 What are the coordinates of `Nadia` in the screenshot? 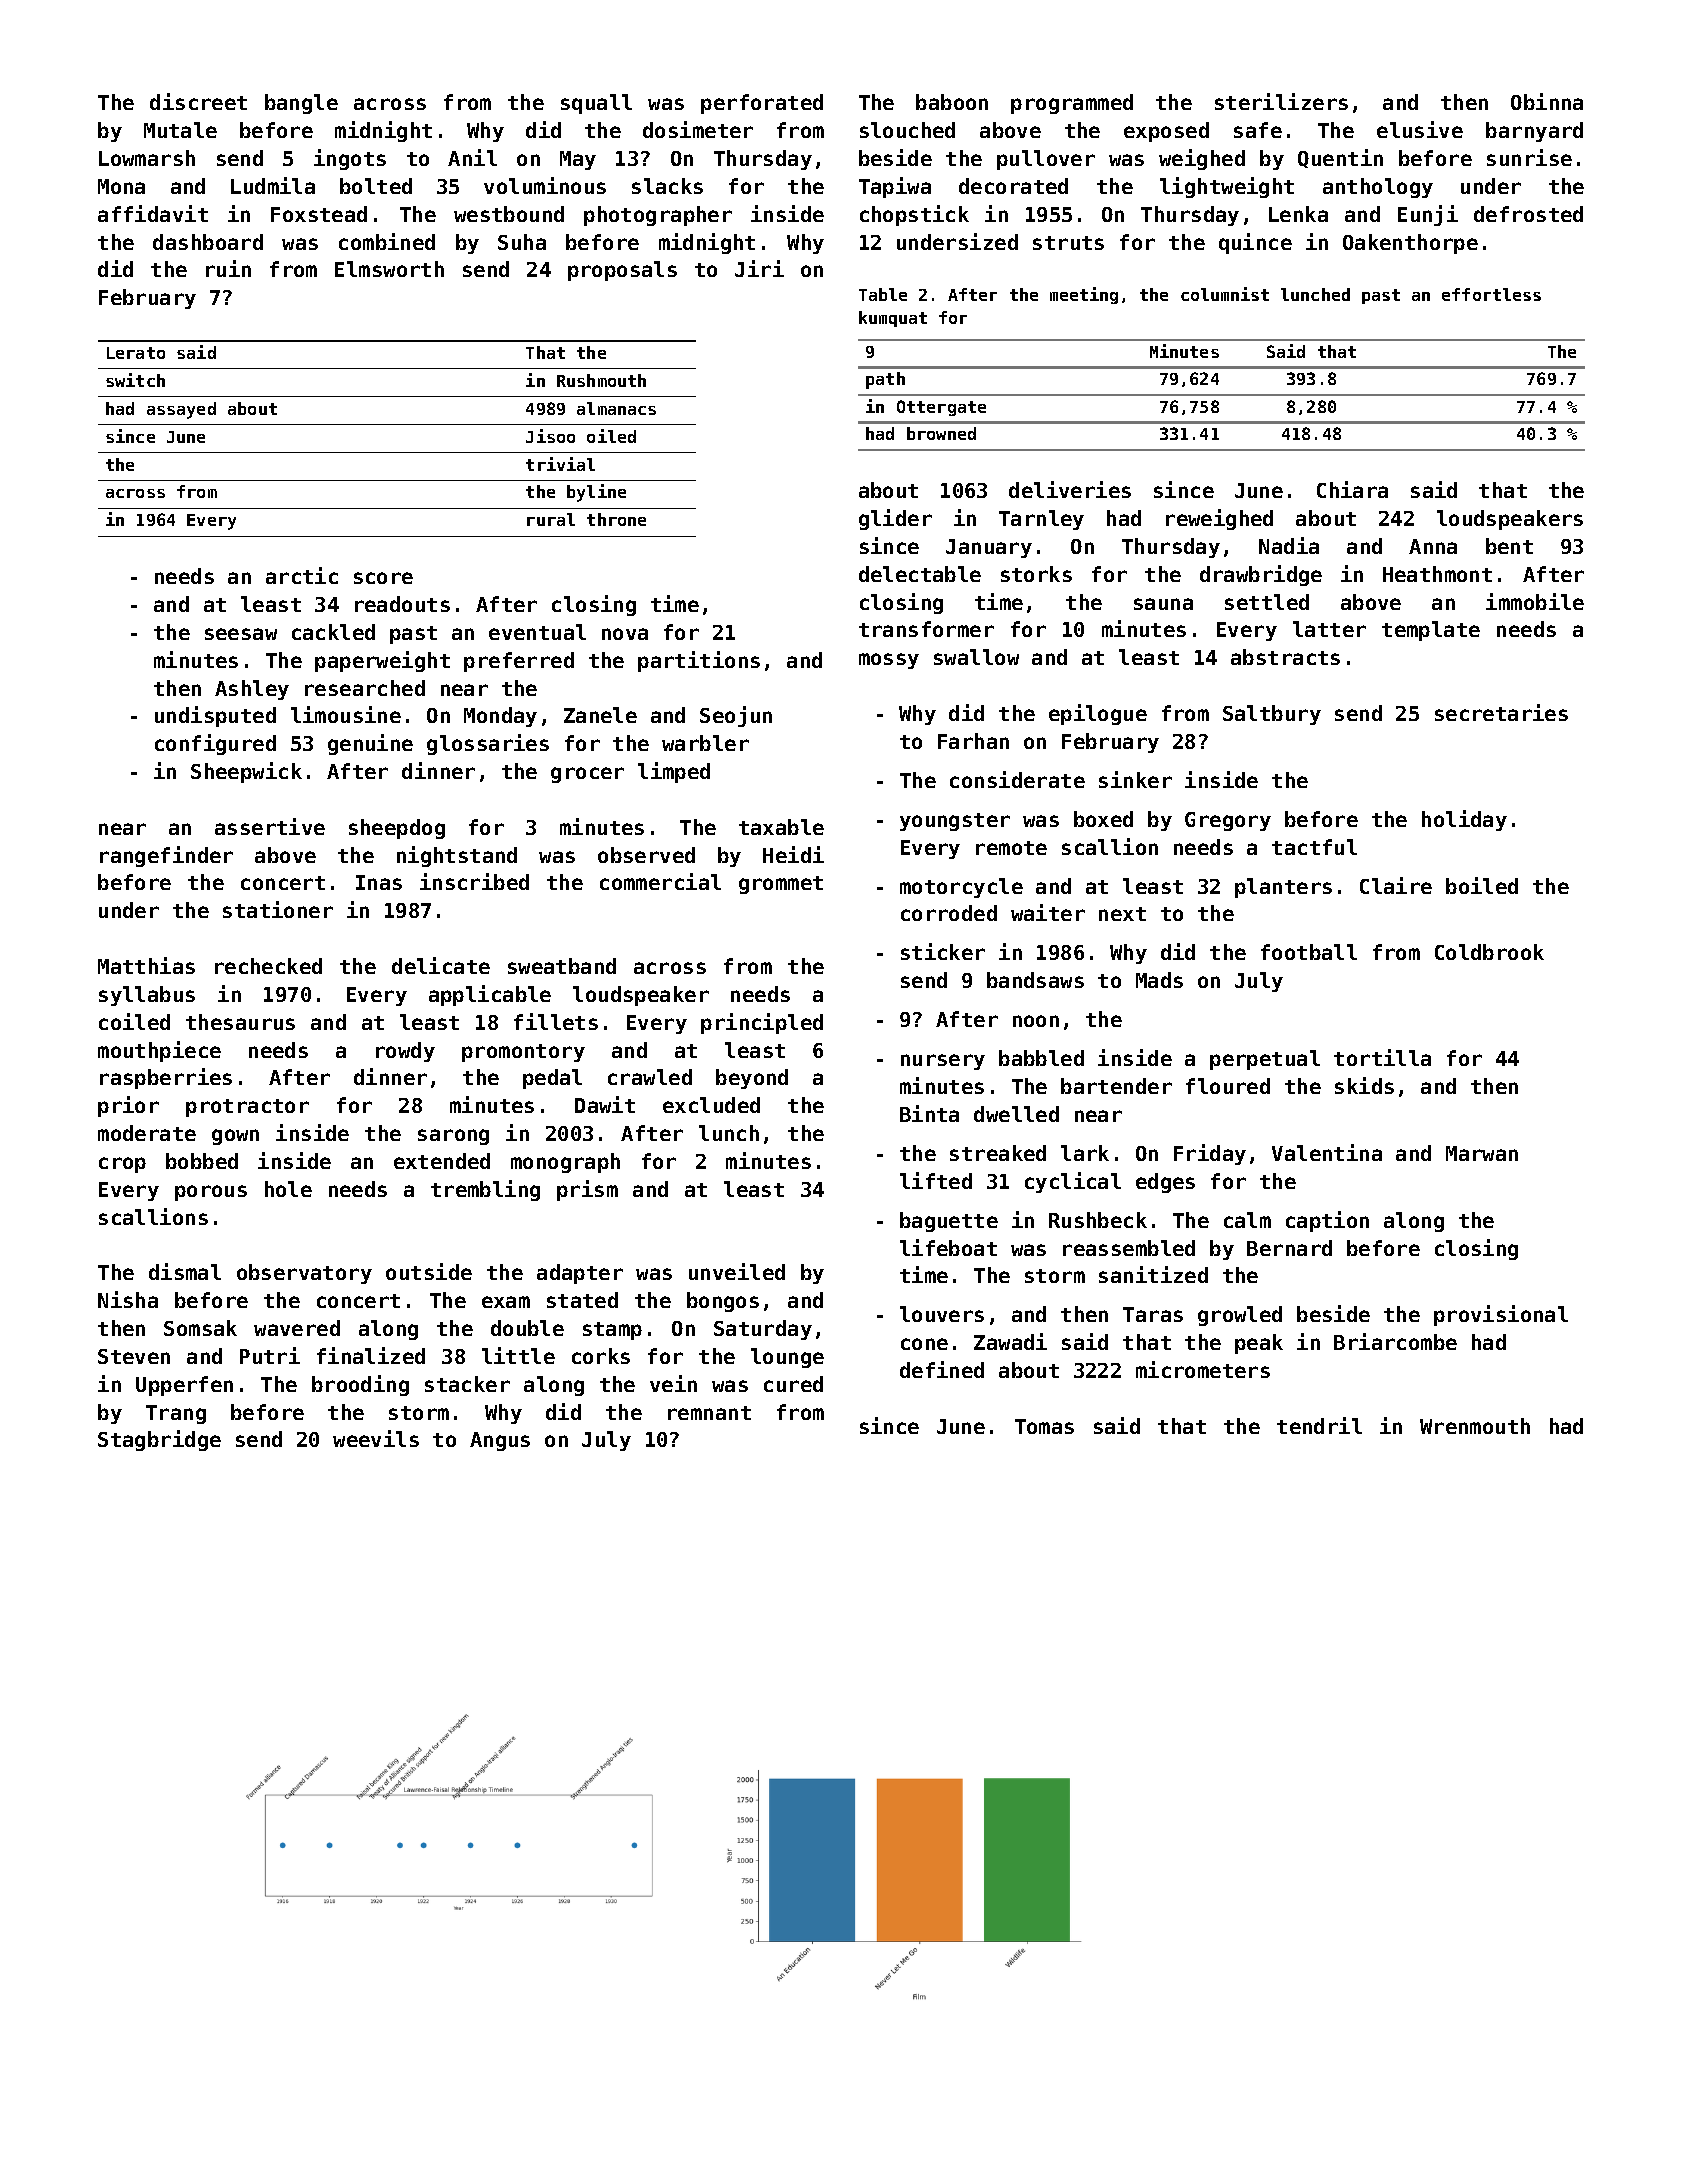 It's located at (1289, 545).
